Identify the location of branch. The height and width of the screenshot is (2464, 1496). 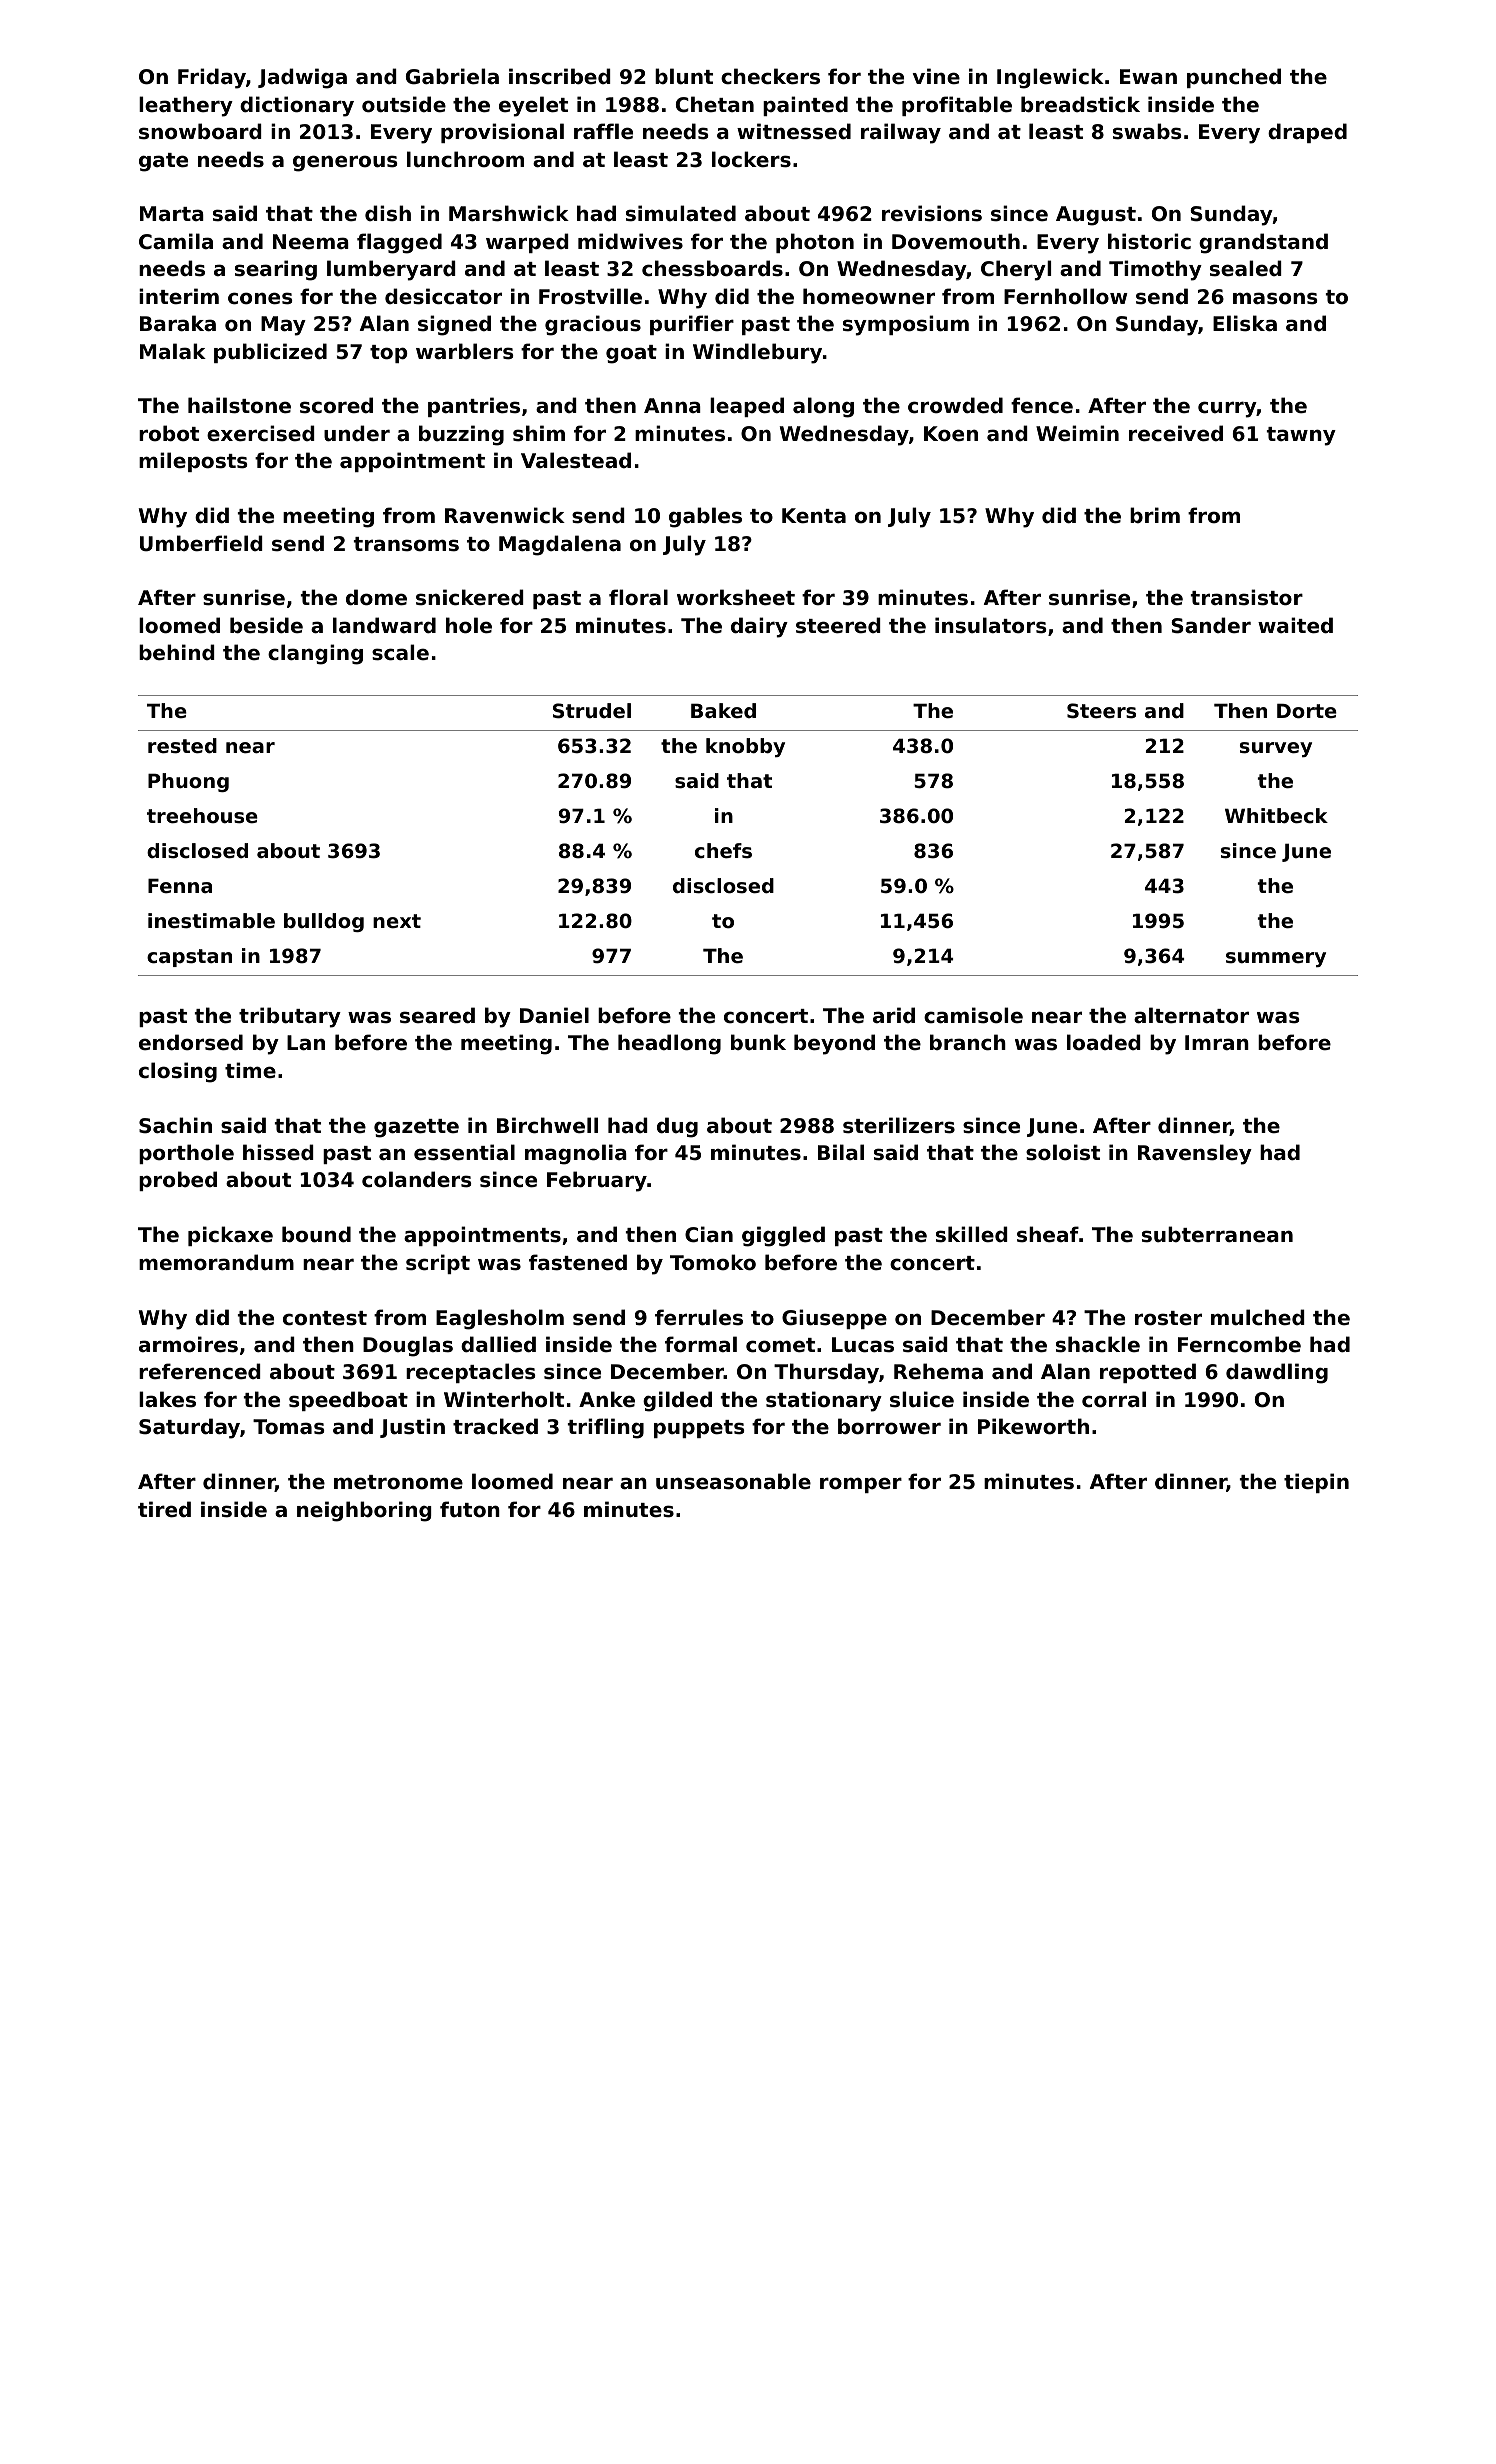
(968, 1042).
